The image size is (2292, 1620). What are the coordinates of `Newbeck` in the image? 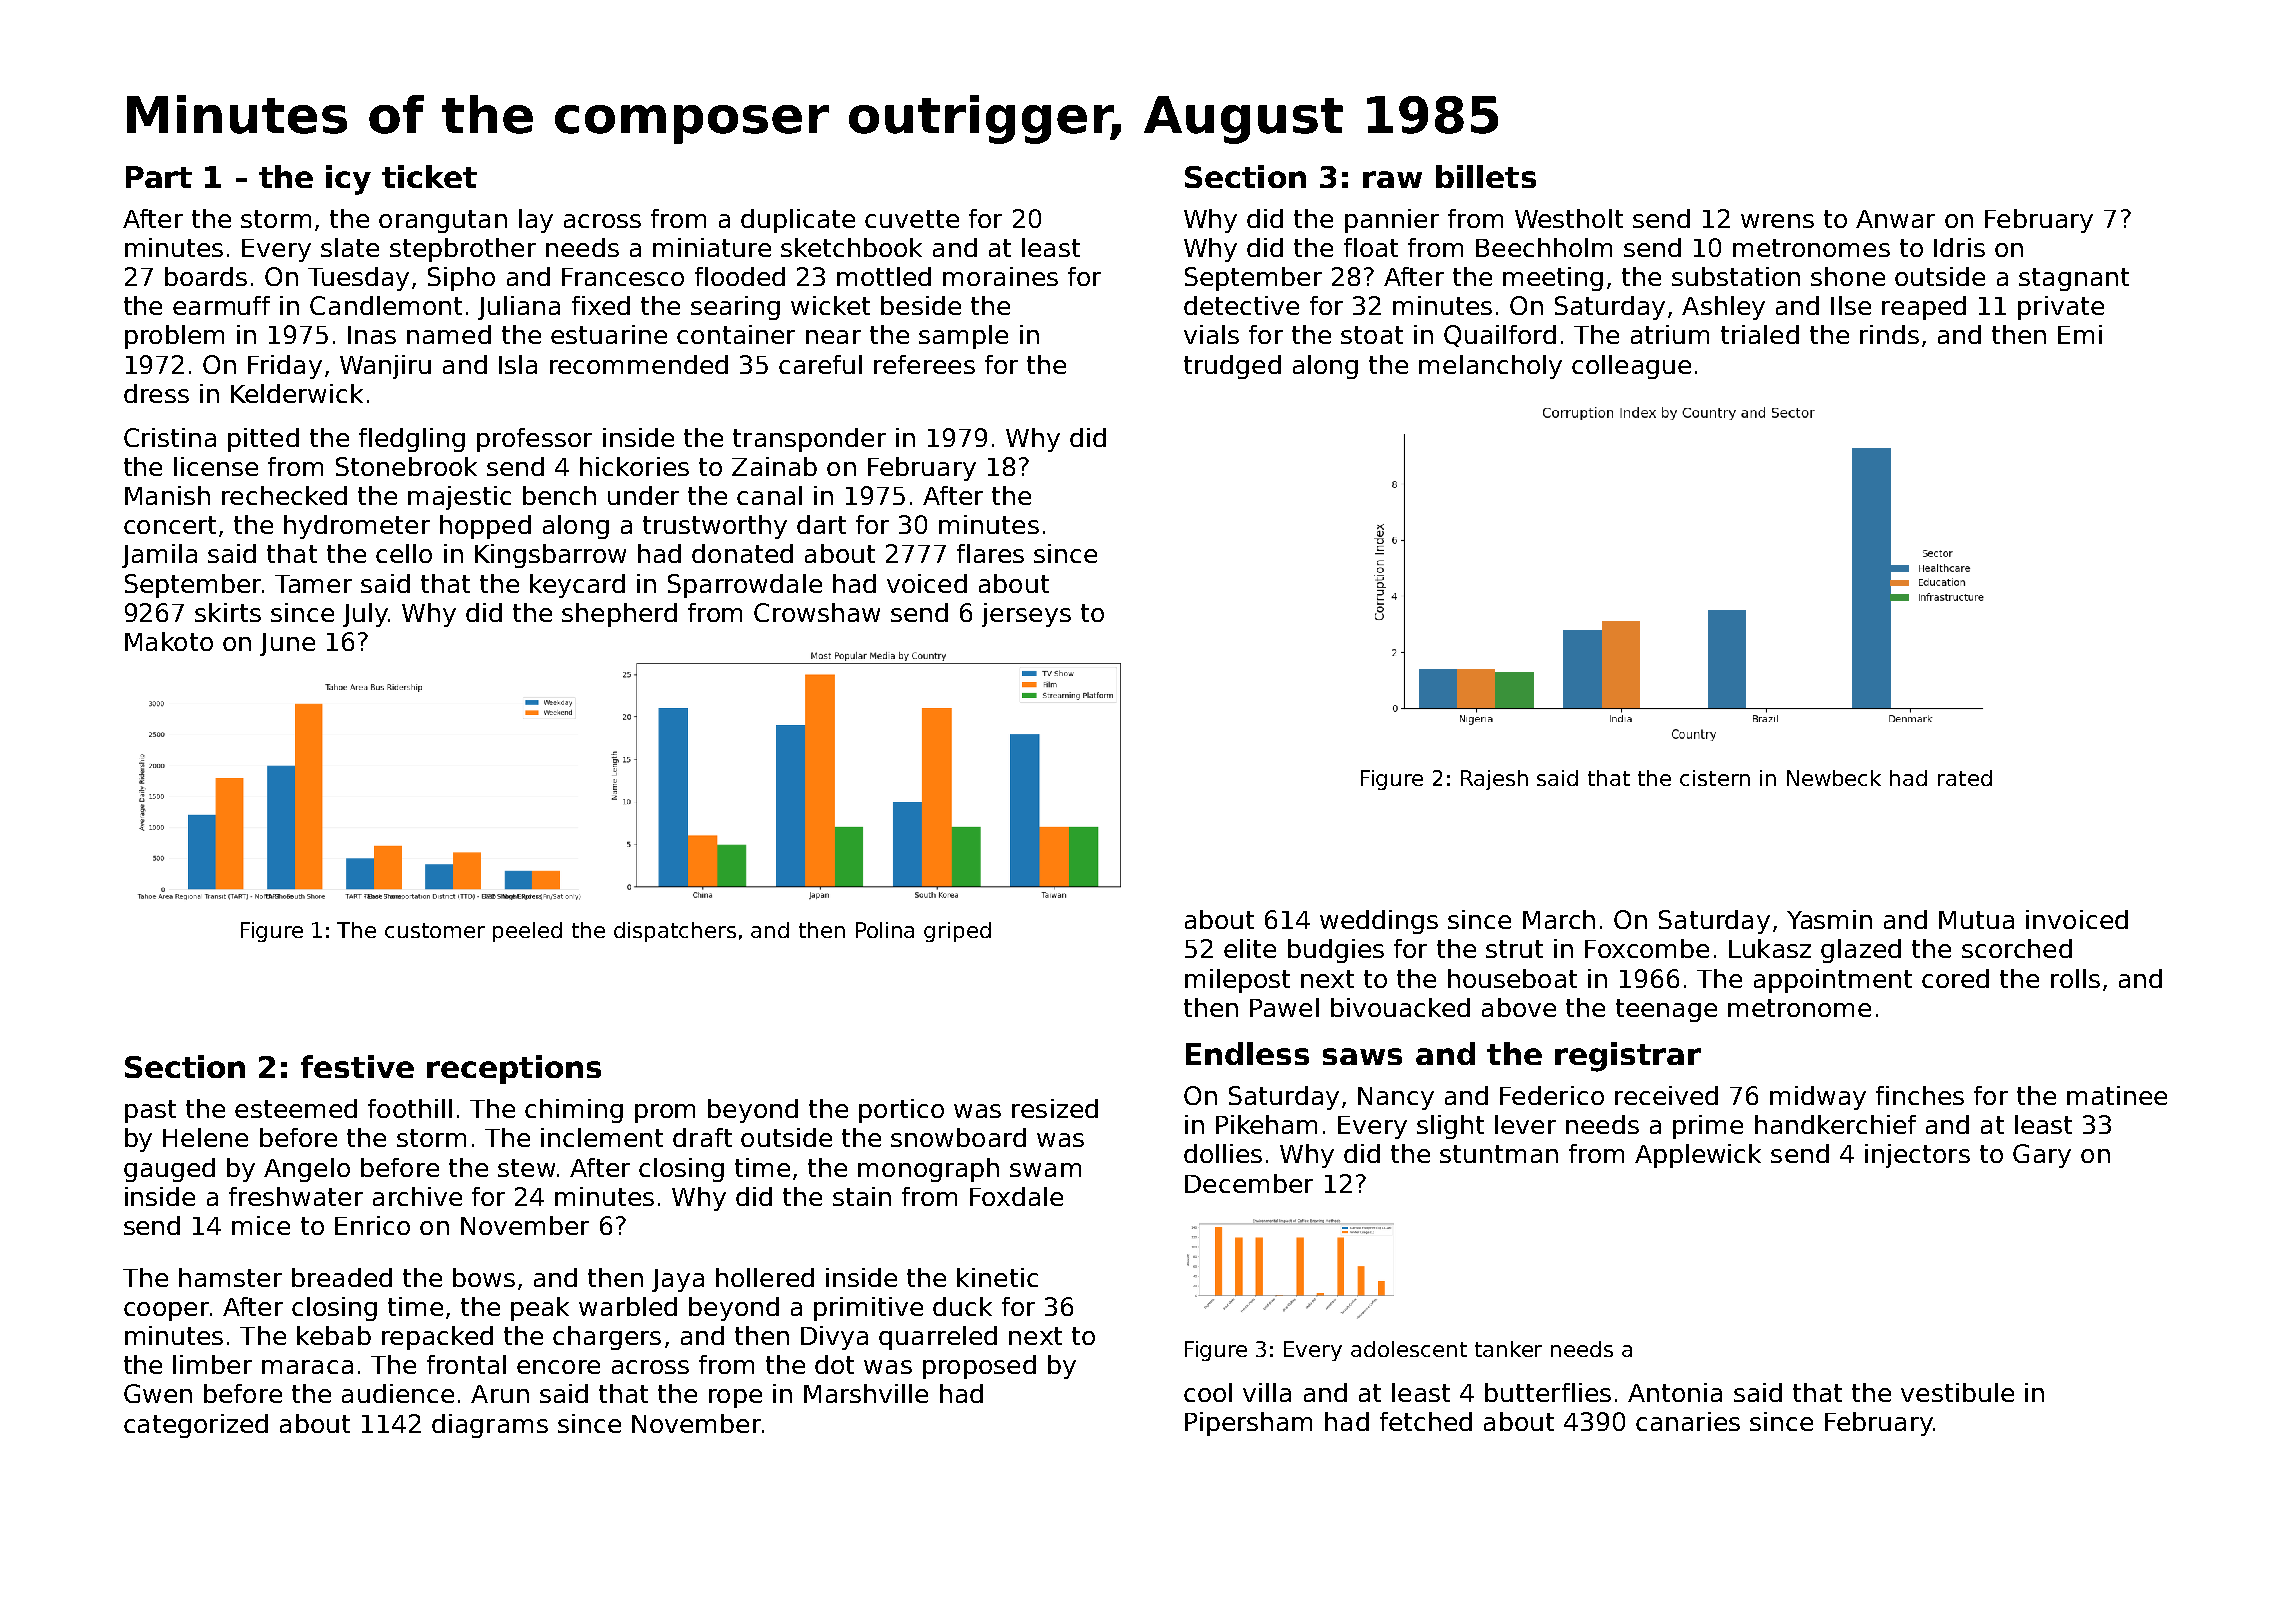 It's located at (1834, 778).
